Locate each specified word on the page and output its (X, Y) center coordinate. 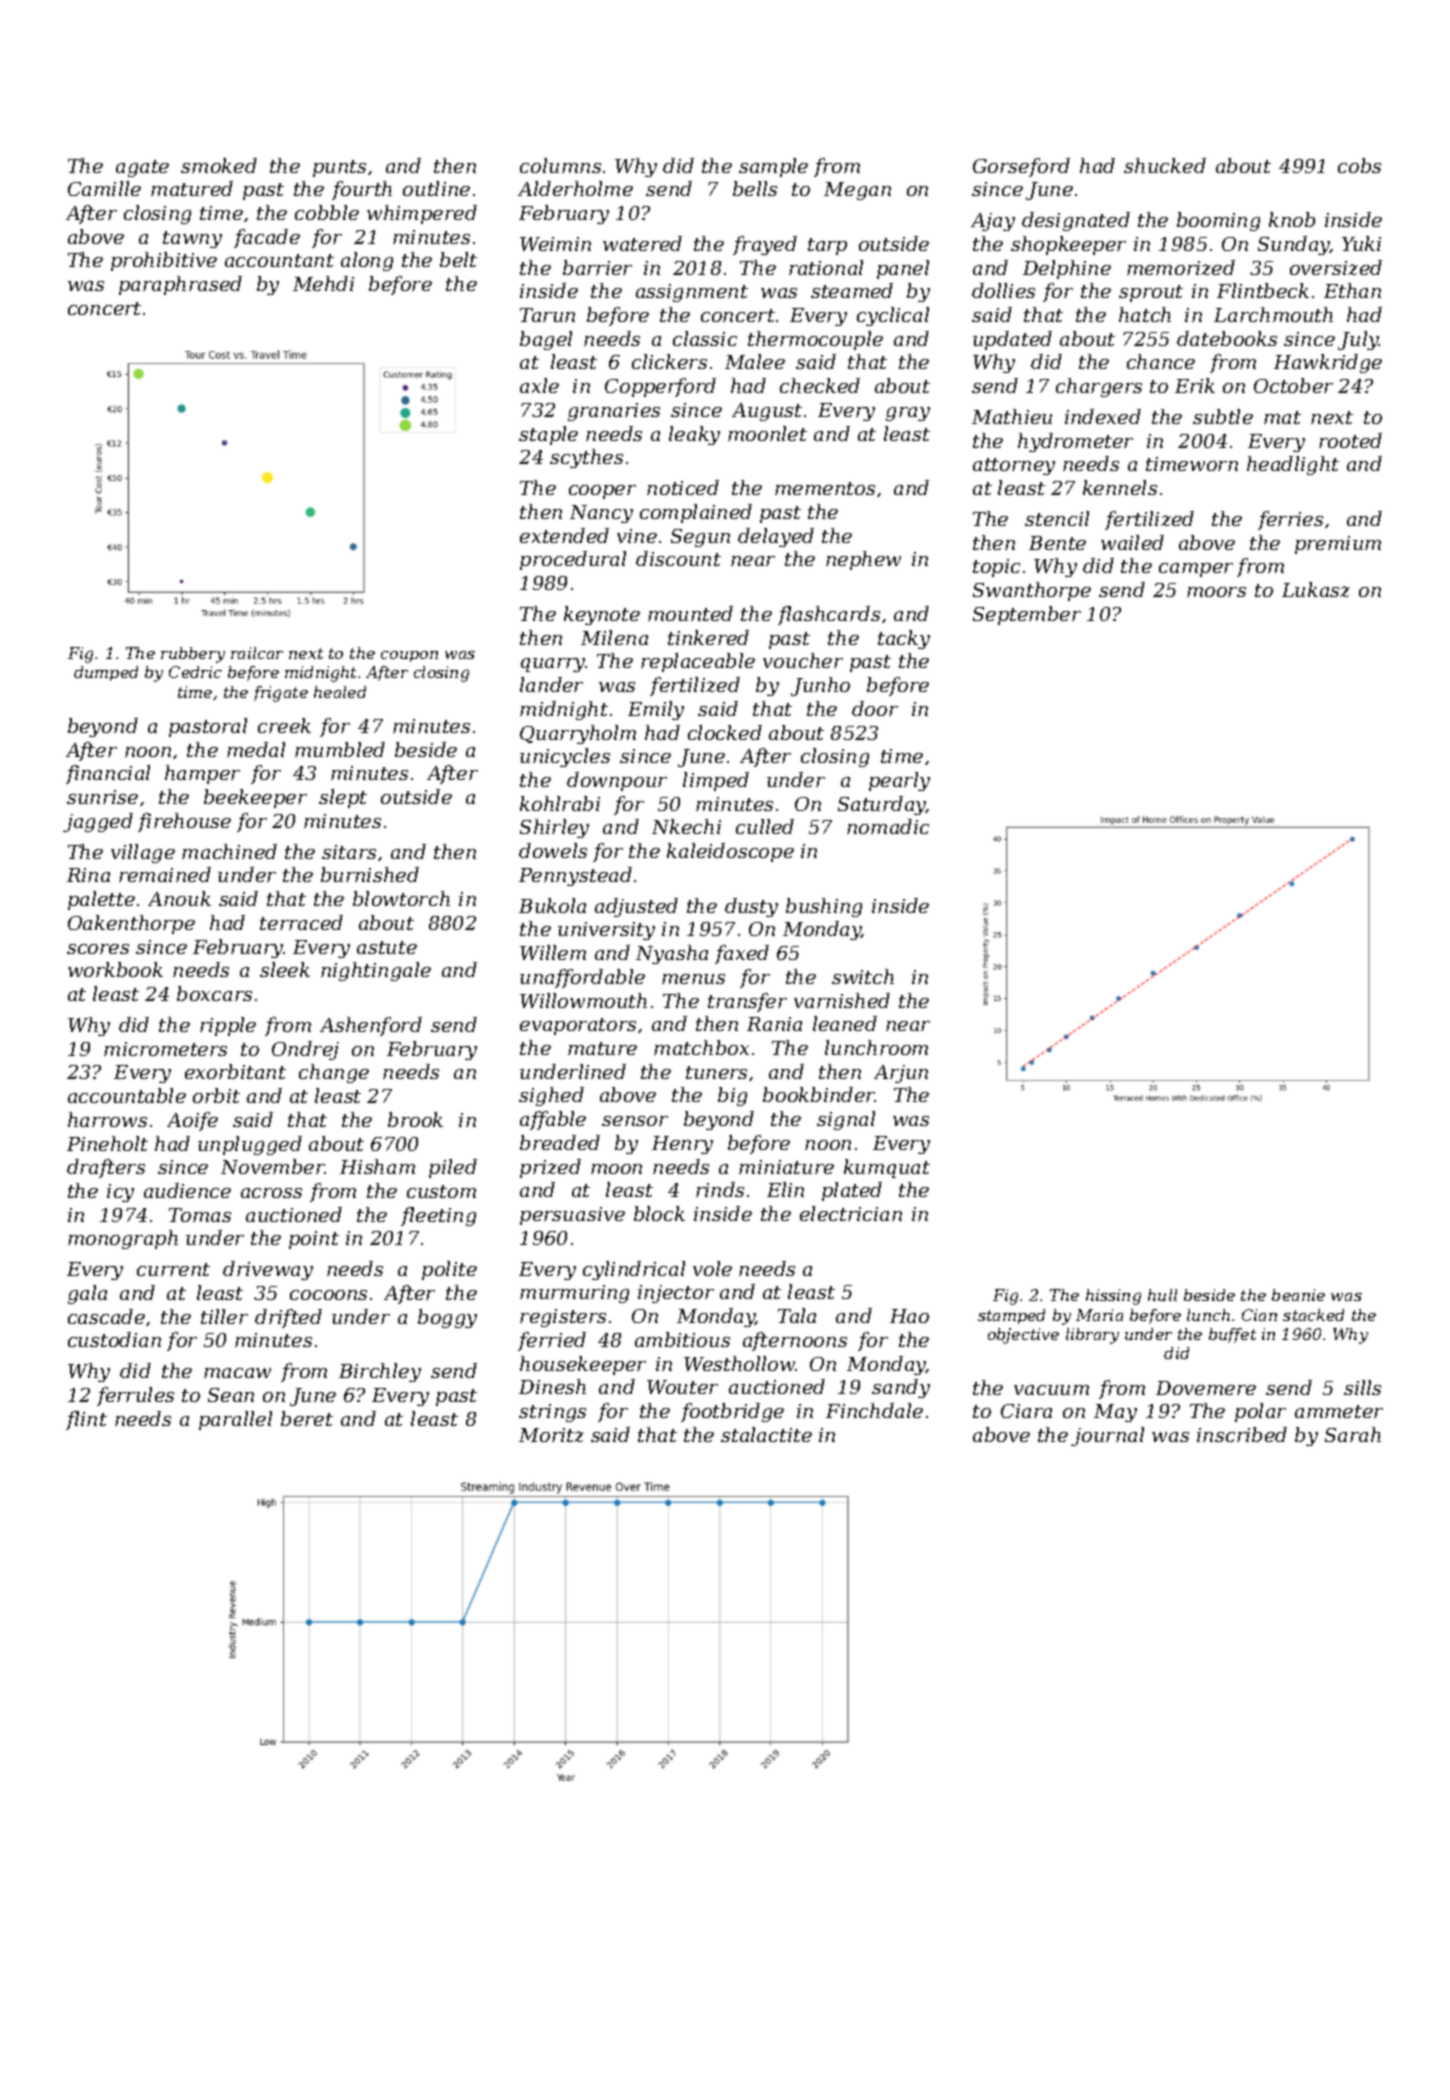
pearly (899, 781)
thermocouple (815, 340)
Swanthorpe (1032, 591)
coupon (409, 656)
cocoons (328, 1295)
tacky (904, 639)
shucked (1165, 165)
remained (165, 874)
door (875, 708)
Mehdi (323, 283)
